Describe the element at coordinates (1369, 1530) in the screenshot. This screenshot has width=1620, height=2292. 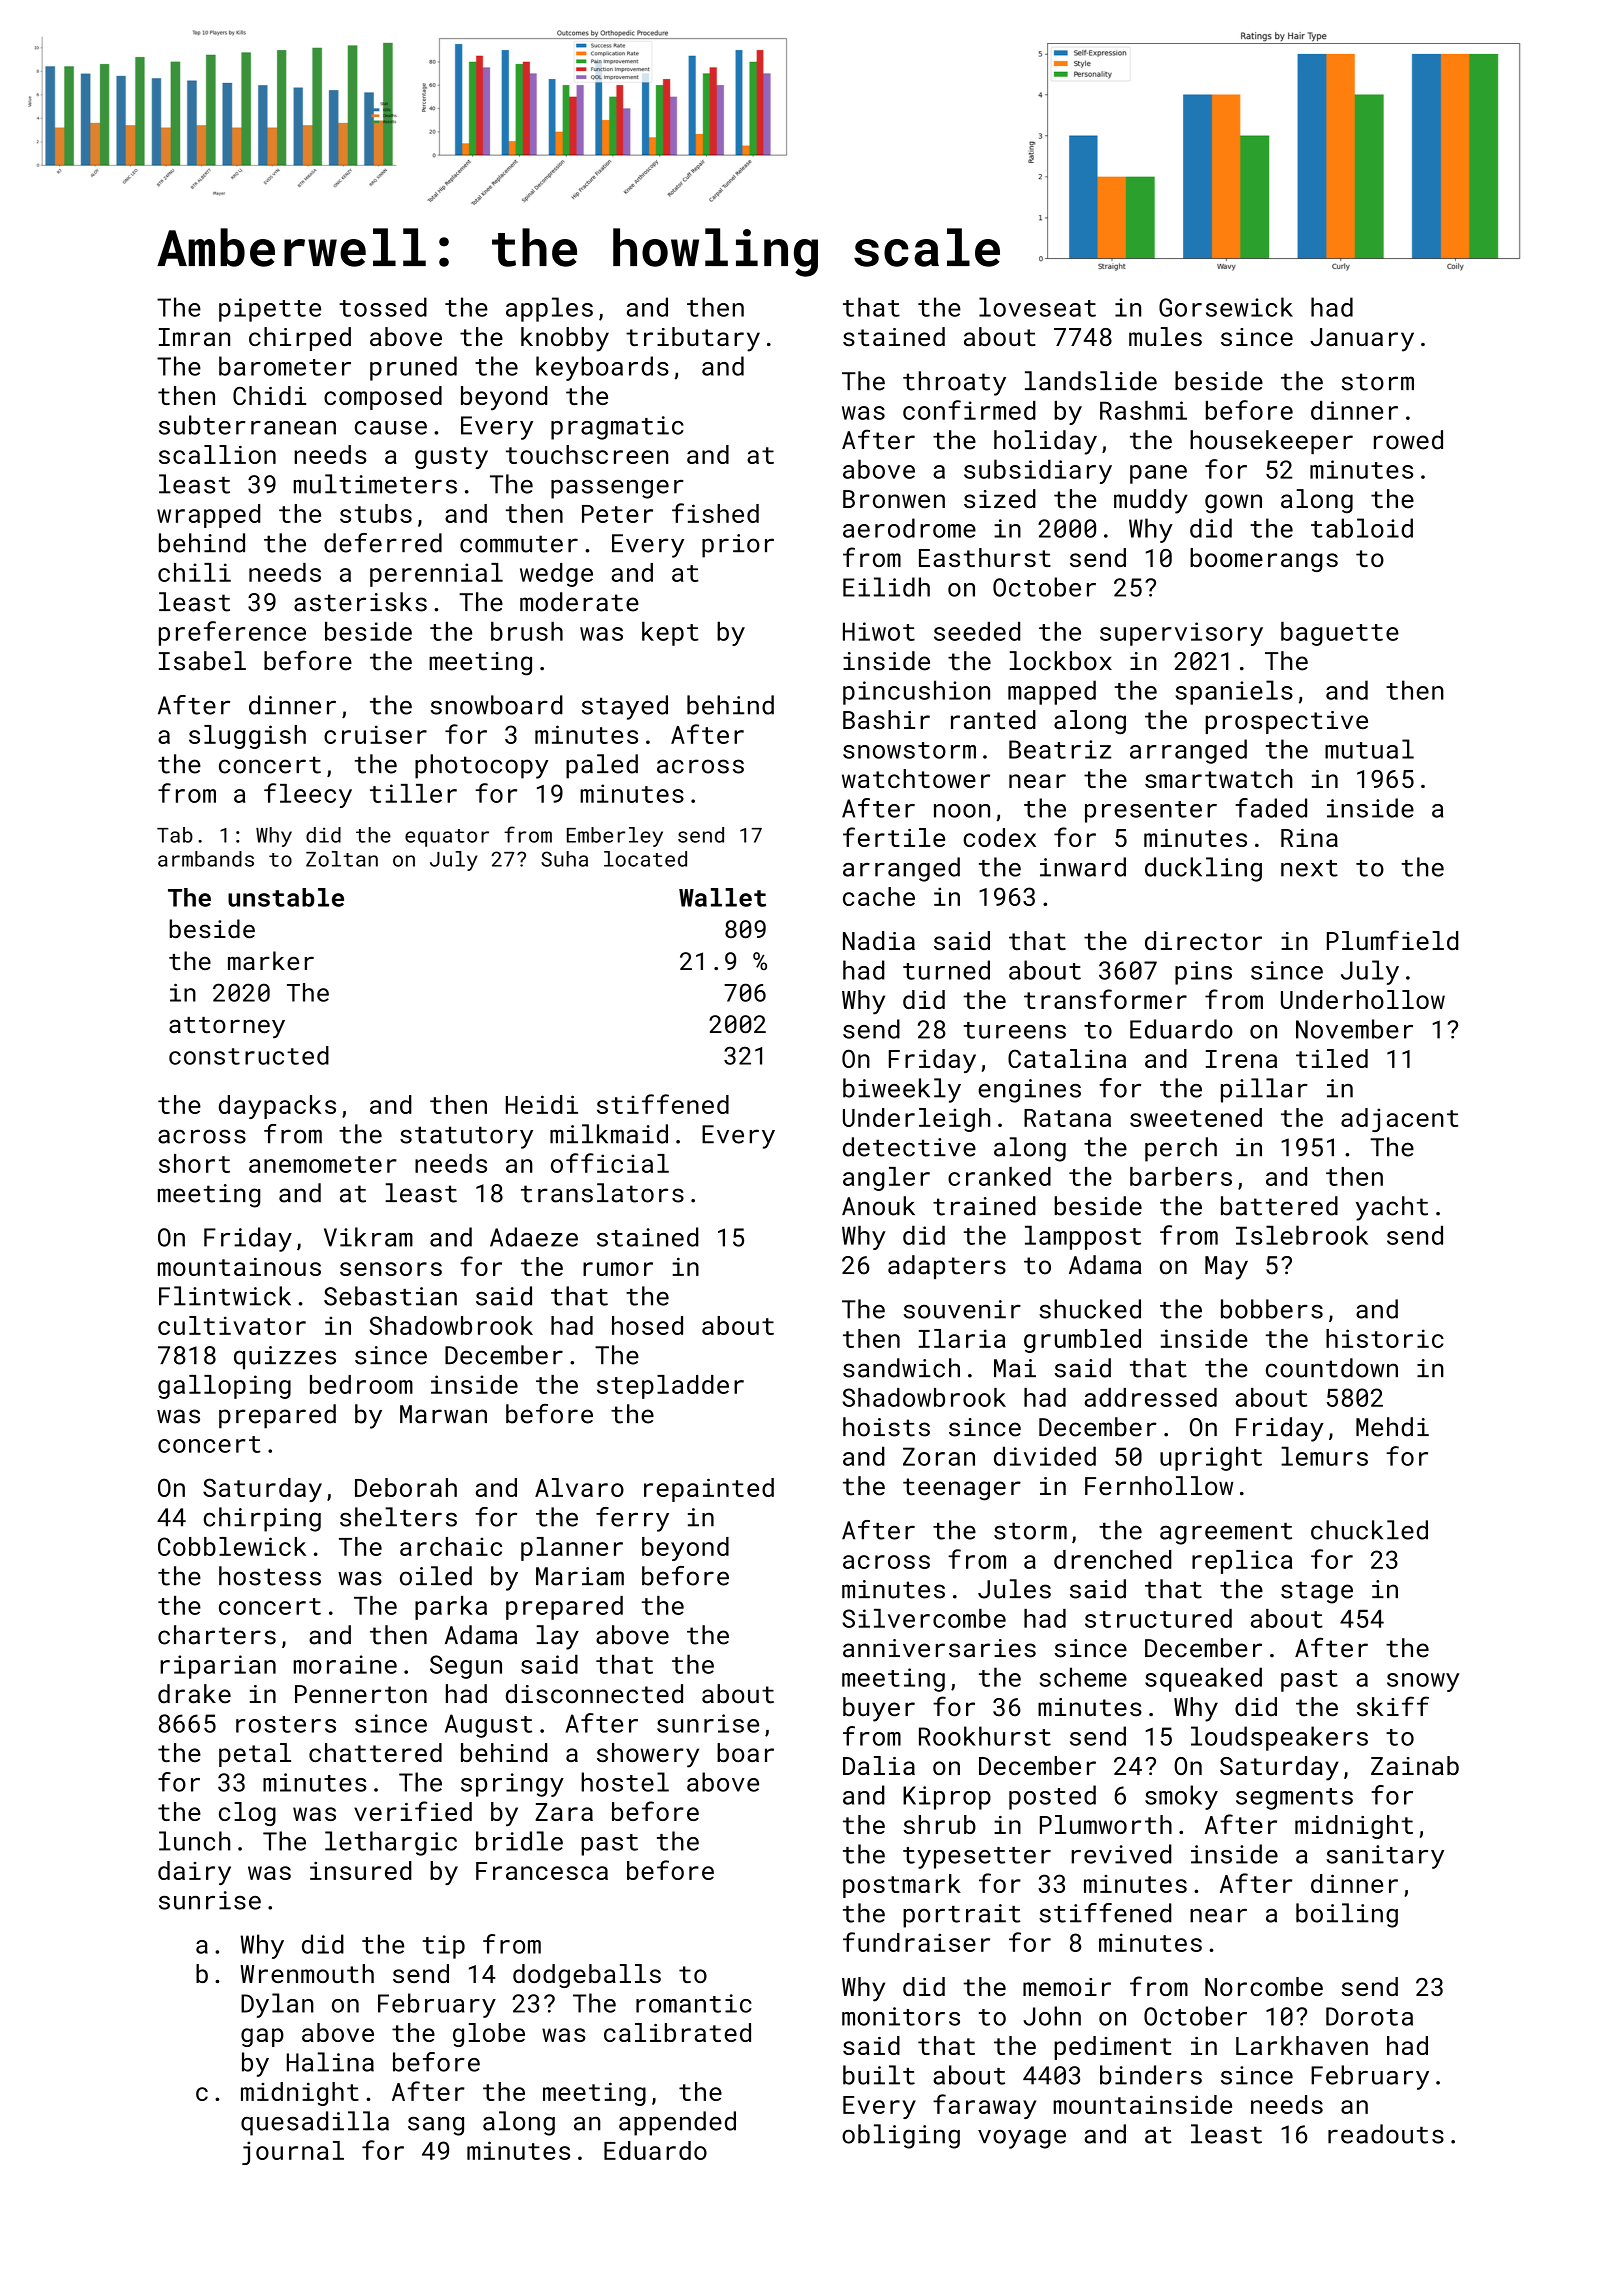
I see `chuckled` at that location.
